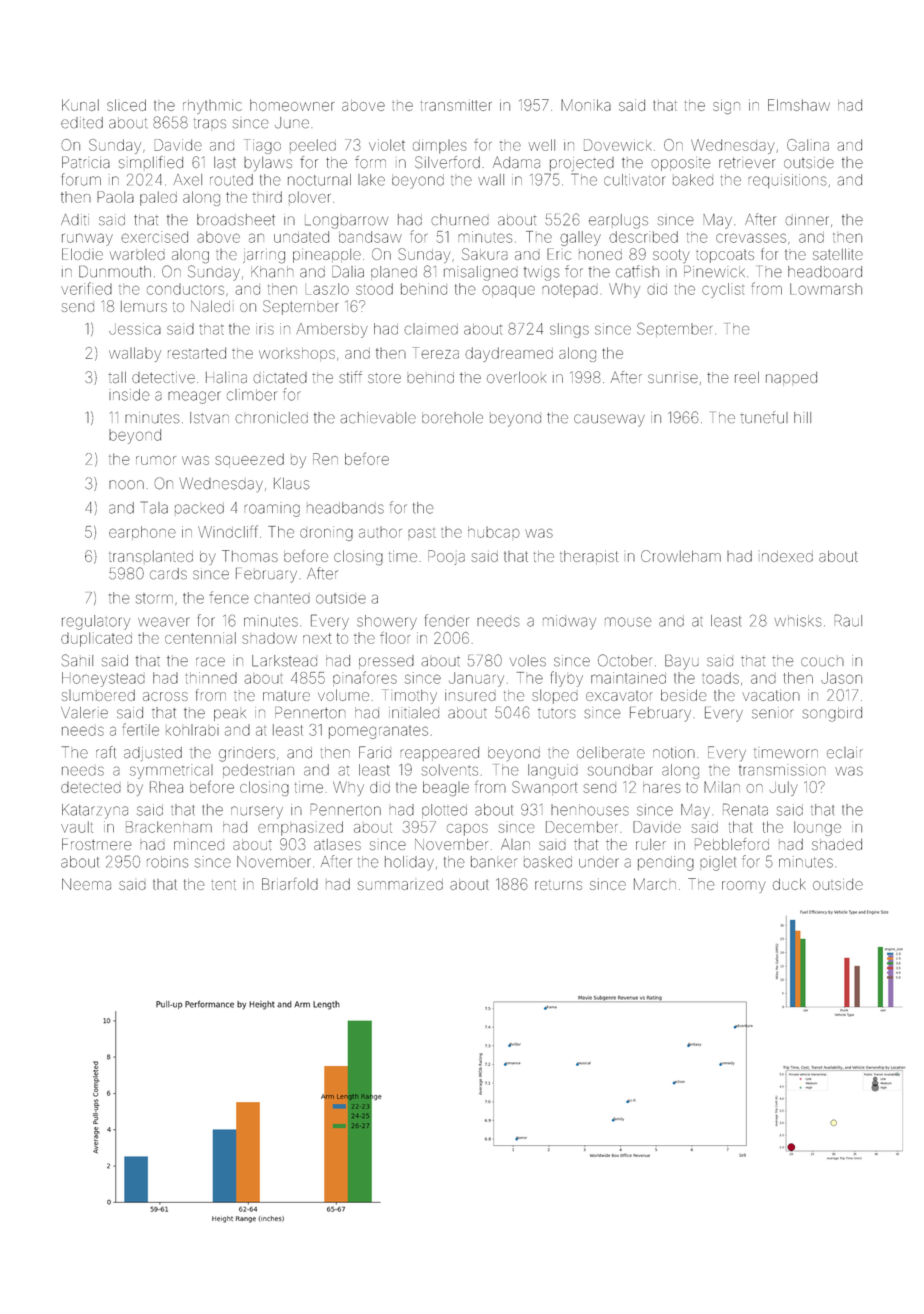 The image size is (924, 1314). I want to click on Crowleham, so click(681, 556).
